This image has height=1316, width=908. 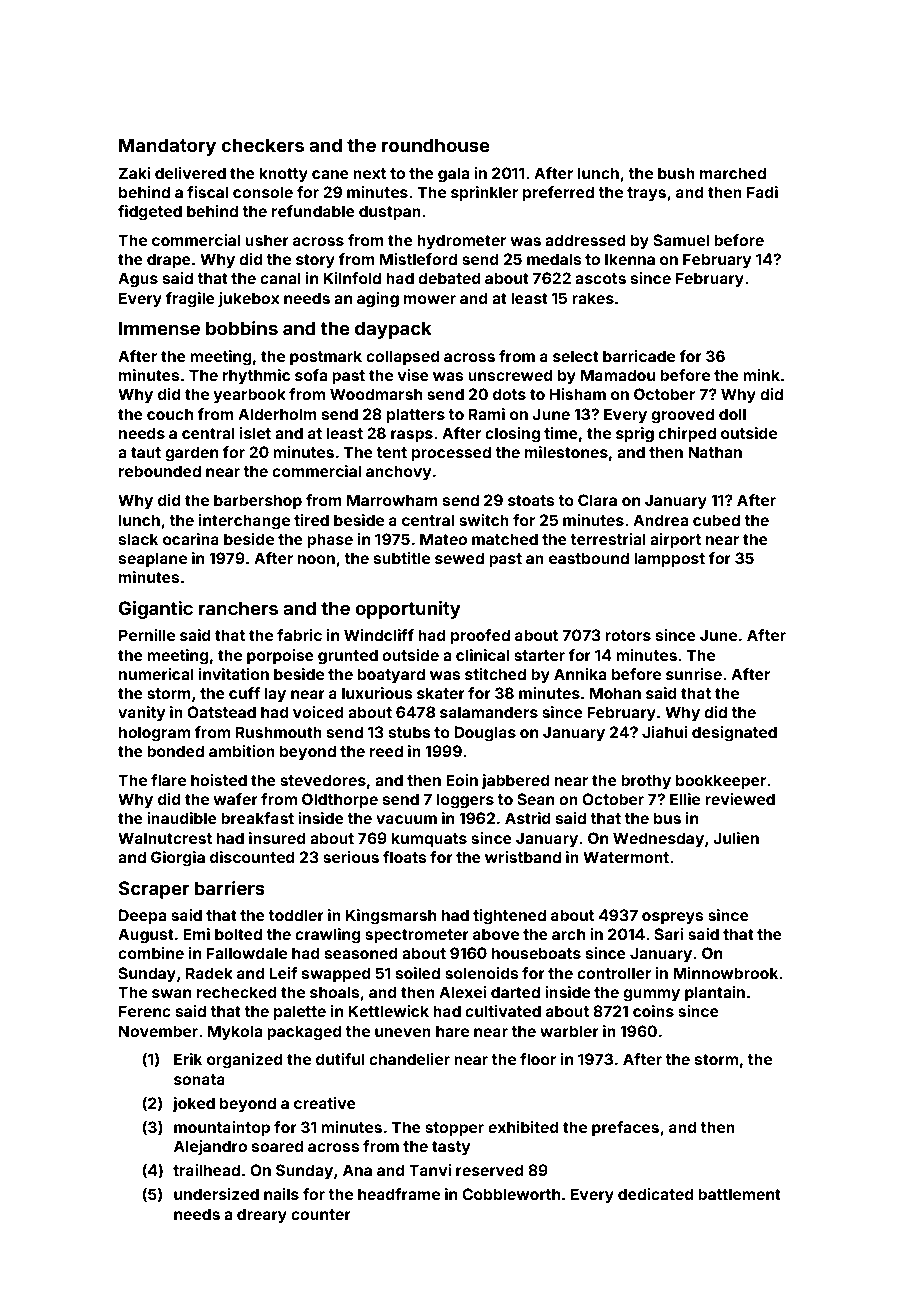 I want to click on aging, so click(x=378, y=300).
